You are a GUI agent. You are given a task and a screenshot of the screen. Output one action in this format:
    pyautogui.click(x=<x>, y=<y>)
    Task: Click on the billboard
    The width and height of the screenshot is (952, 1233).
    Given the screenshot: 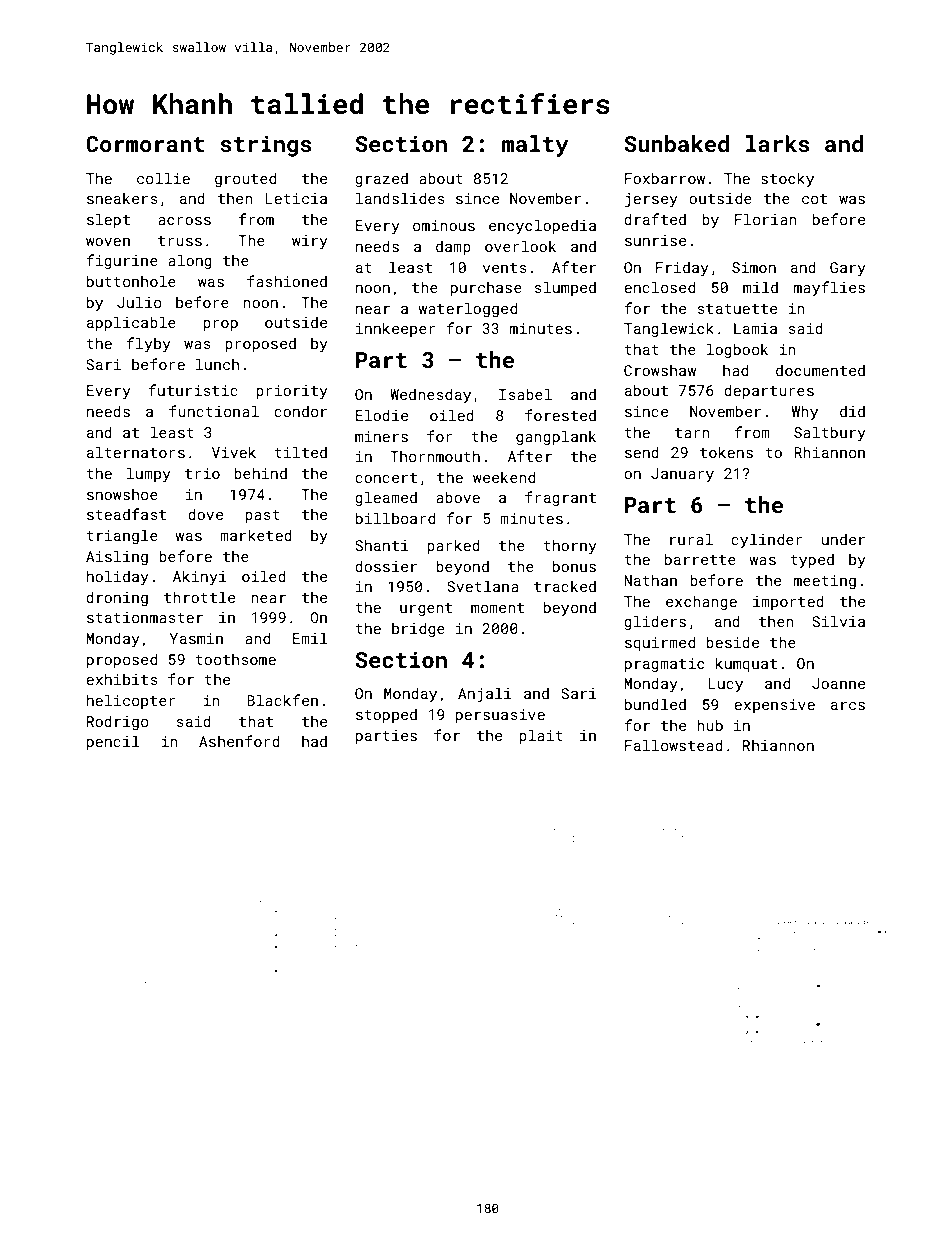 What is the action you would take?
    pyautogui.click(x=395, y=518)
